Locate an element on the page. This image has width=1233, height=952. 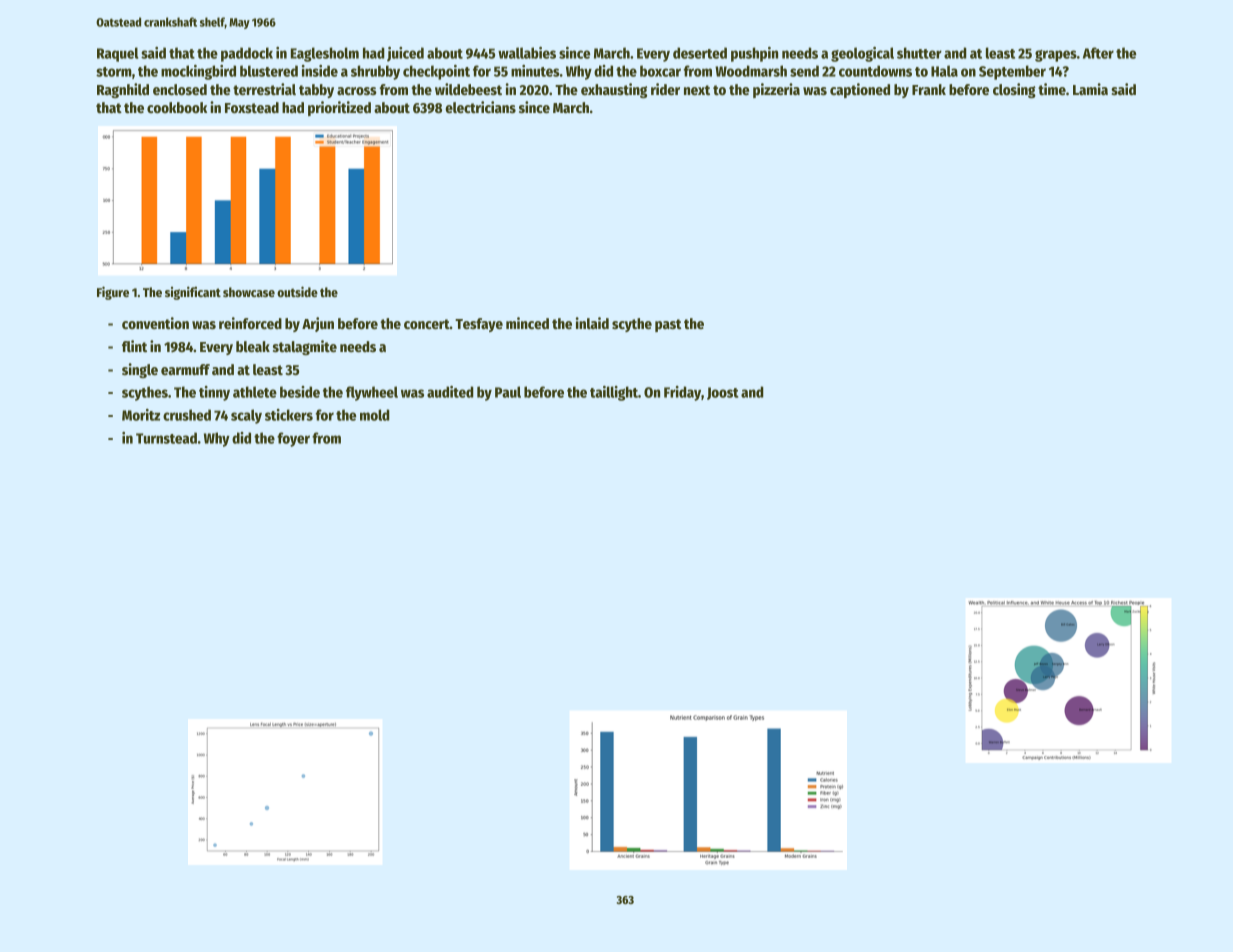
Lamia is located at coordinates (1090, 89).
